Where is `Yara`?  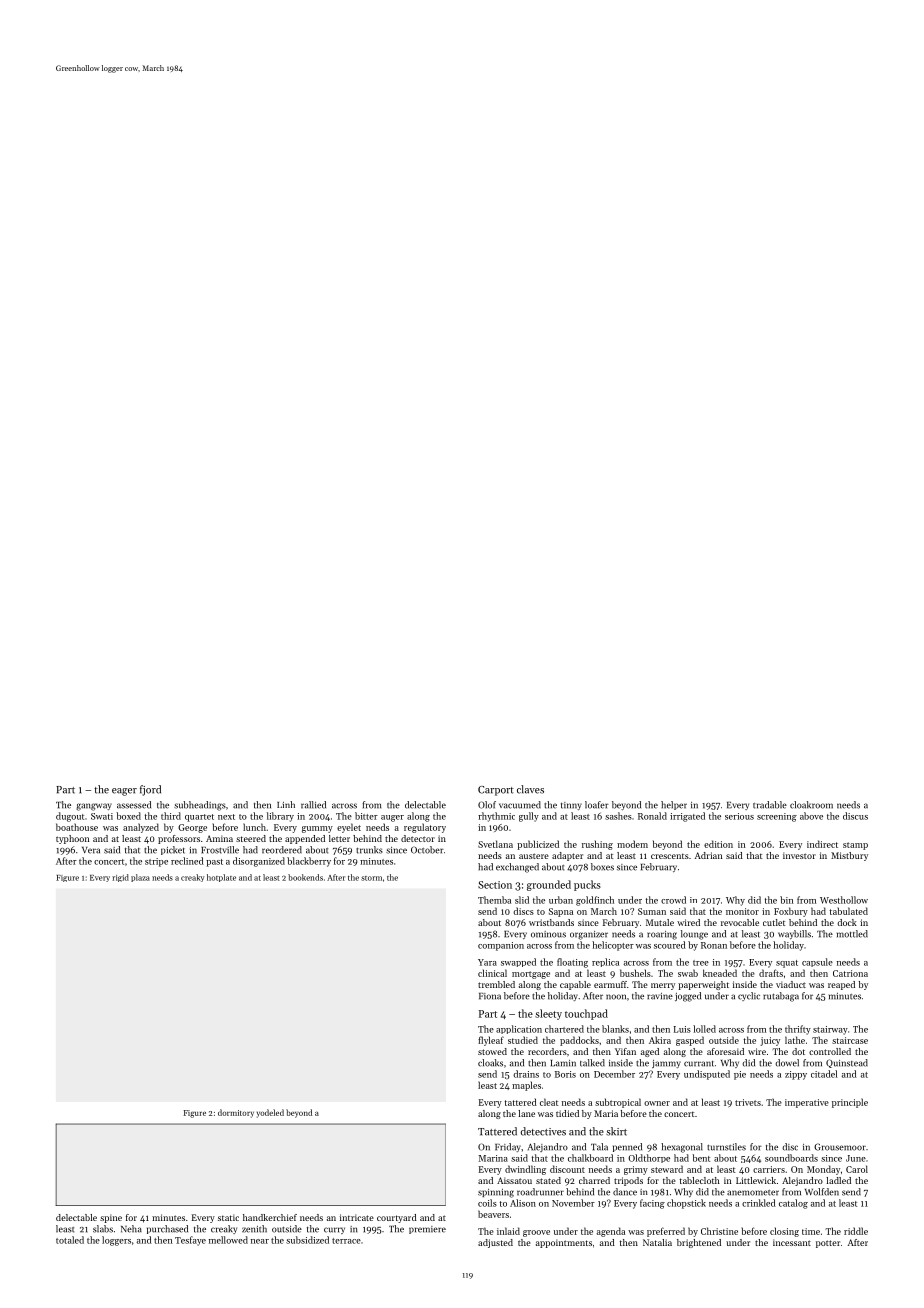 Yara is located at coordinates (487, 962).
